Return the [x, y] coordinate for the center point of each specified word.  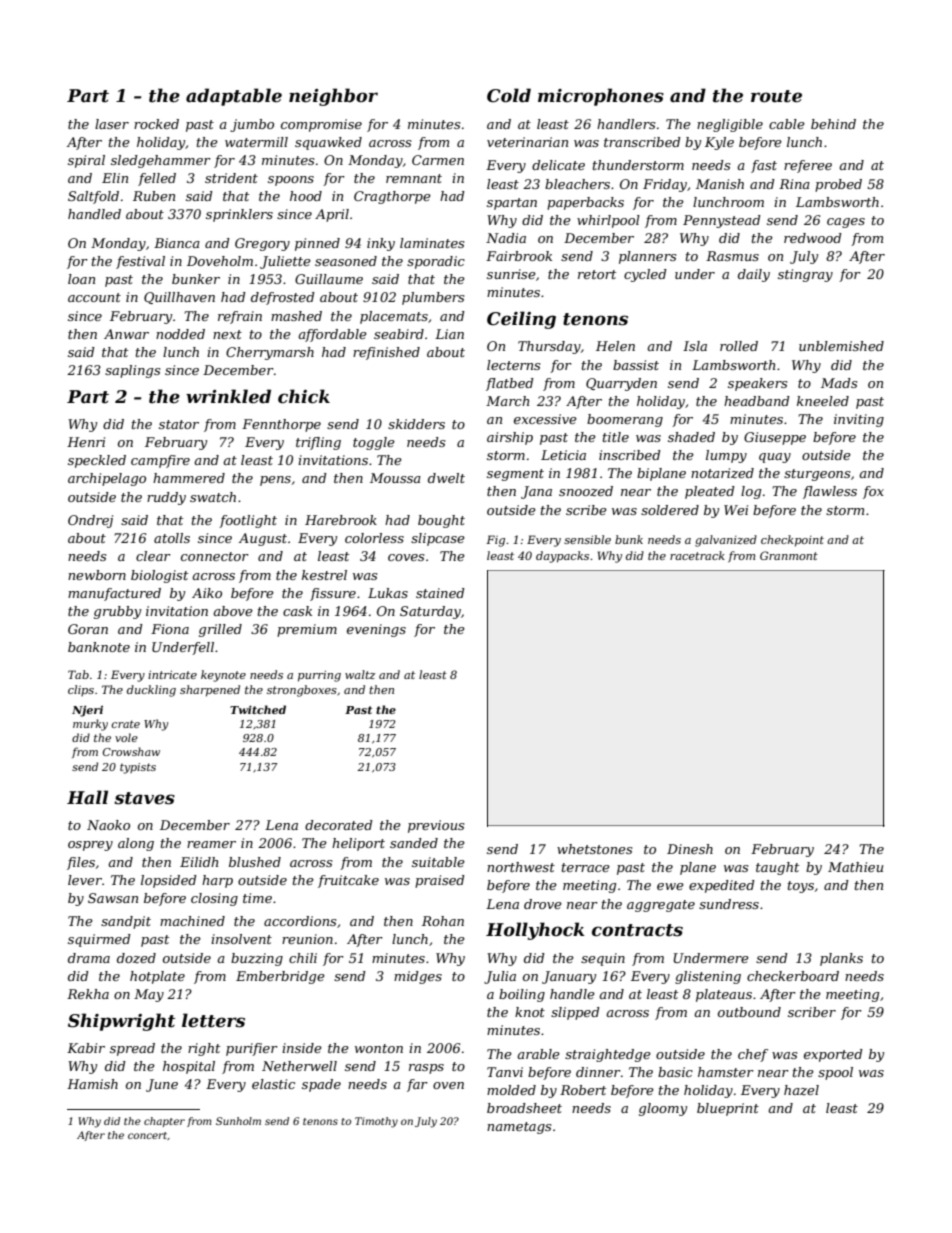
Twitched [258, 709]
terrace [586, 867]
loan [81, 279]
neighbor [333, 97]
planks [841, 959]
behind [833, 124]
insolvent [241, 939]
